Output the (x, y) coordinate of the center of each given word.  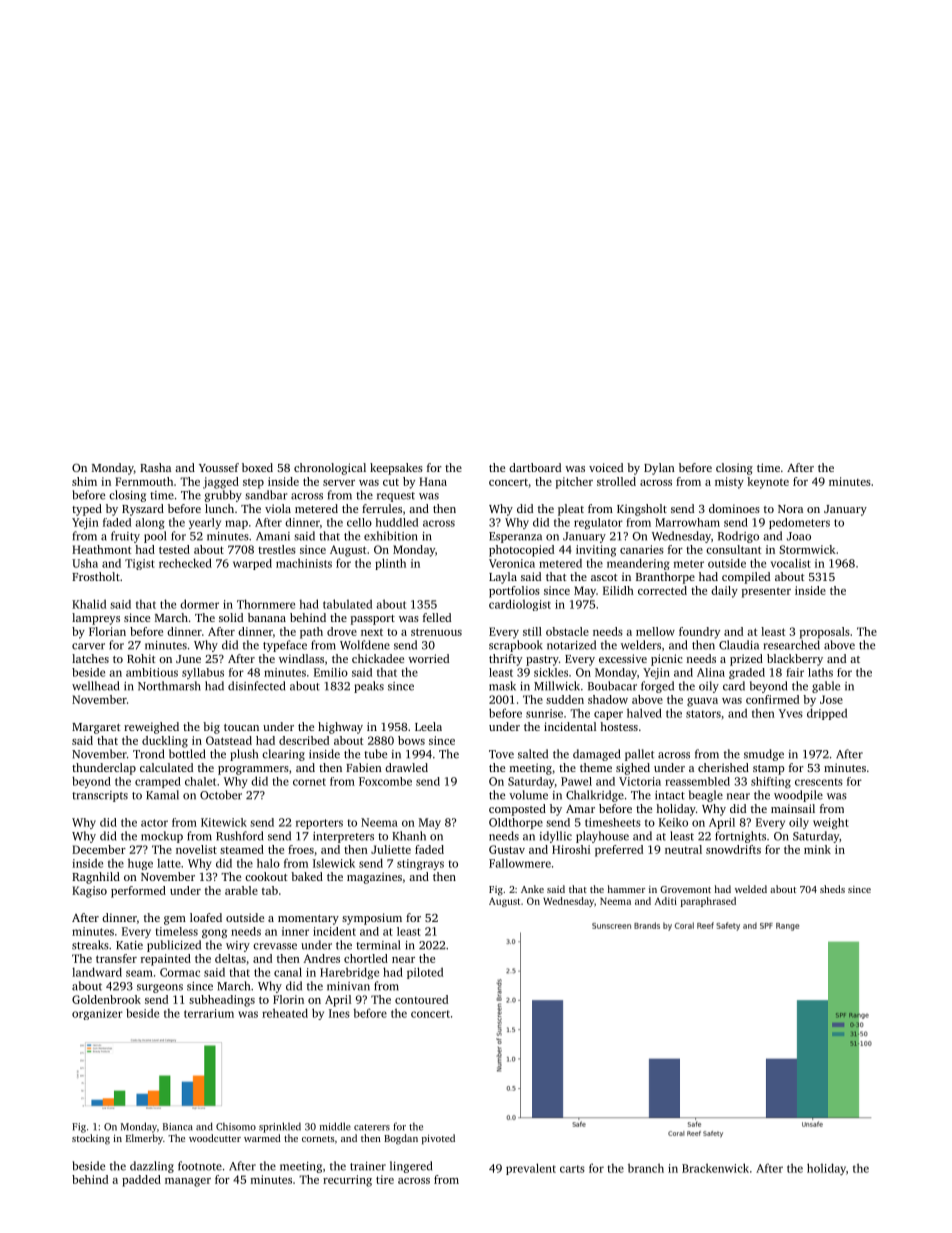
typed (87, 510)
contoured (421, 999)
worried (428, 658)
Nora (790, 509)
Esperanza (515, 537)
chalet (200, 781)
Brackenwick (715, 1168)
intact (670, 795)
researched (792, 645)
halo (268, 863)
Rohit (141, 658)
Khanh (409, 836)
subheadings (222, 1001)
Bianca (178, 1127)
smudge (764, 755)
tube (375, 754)
